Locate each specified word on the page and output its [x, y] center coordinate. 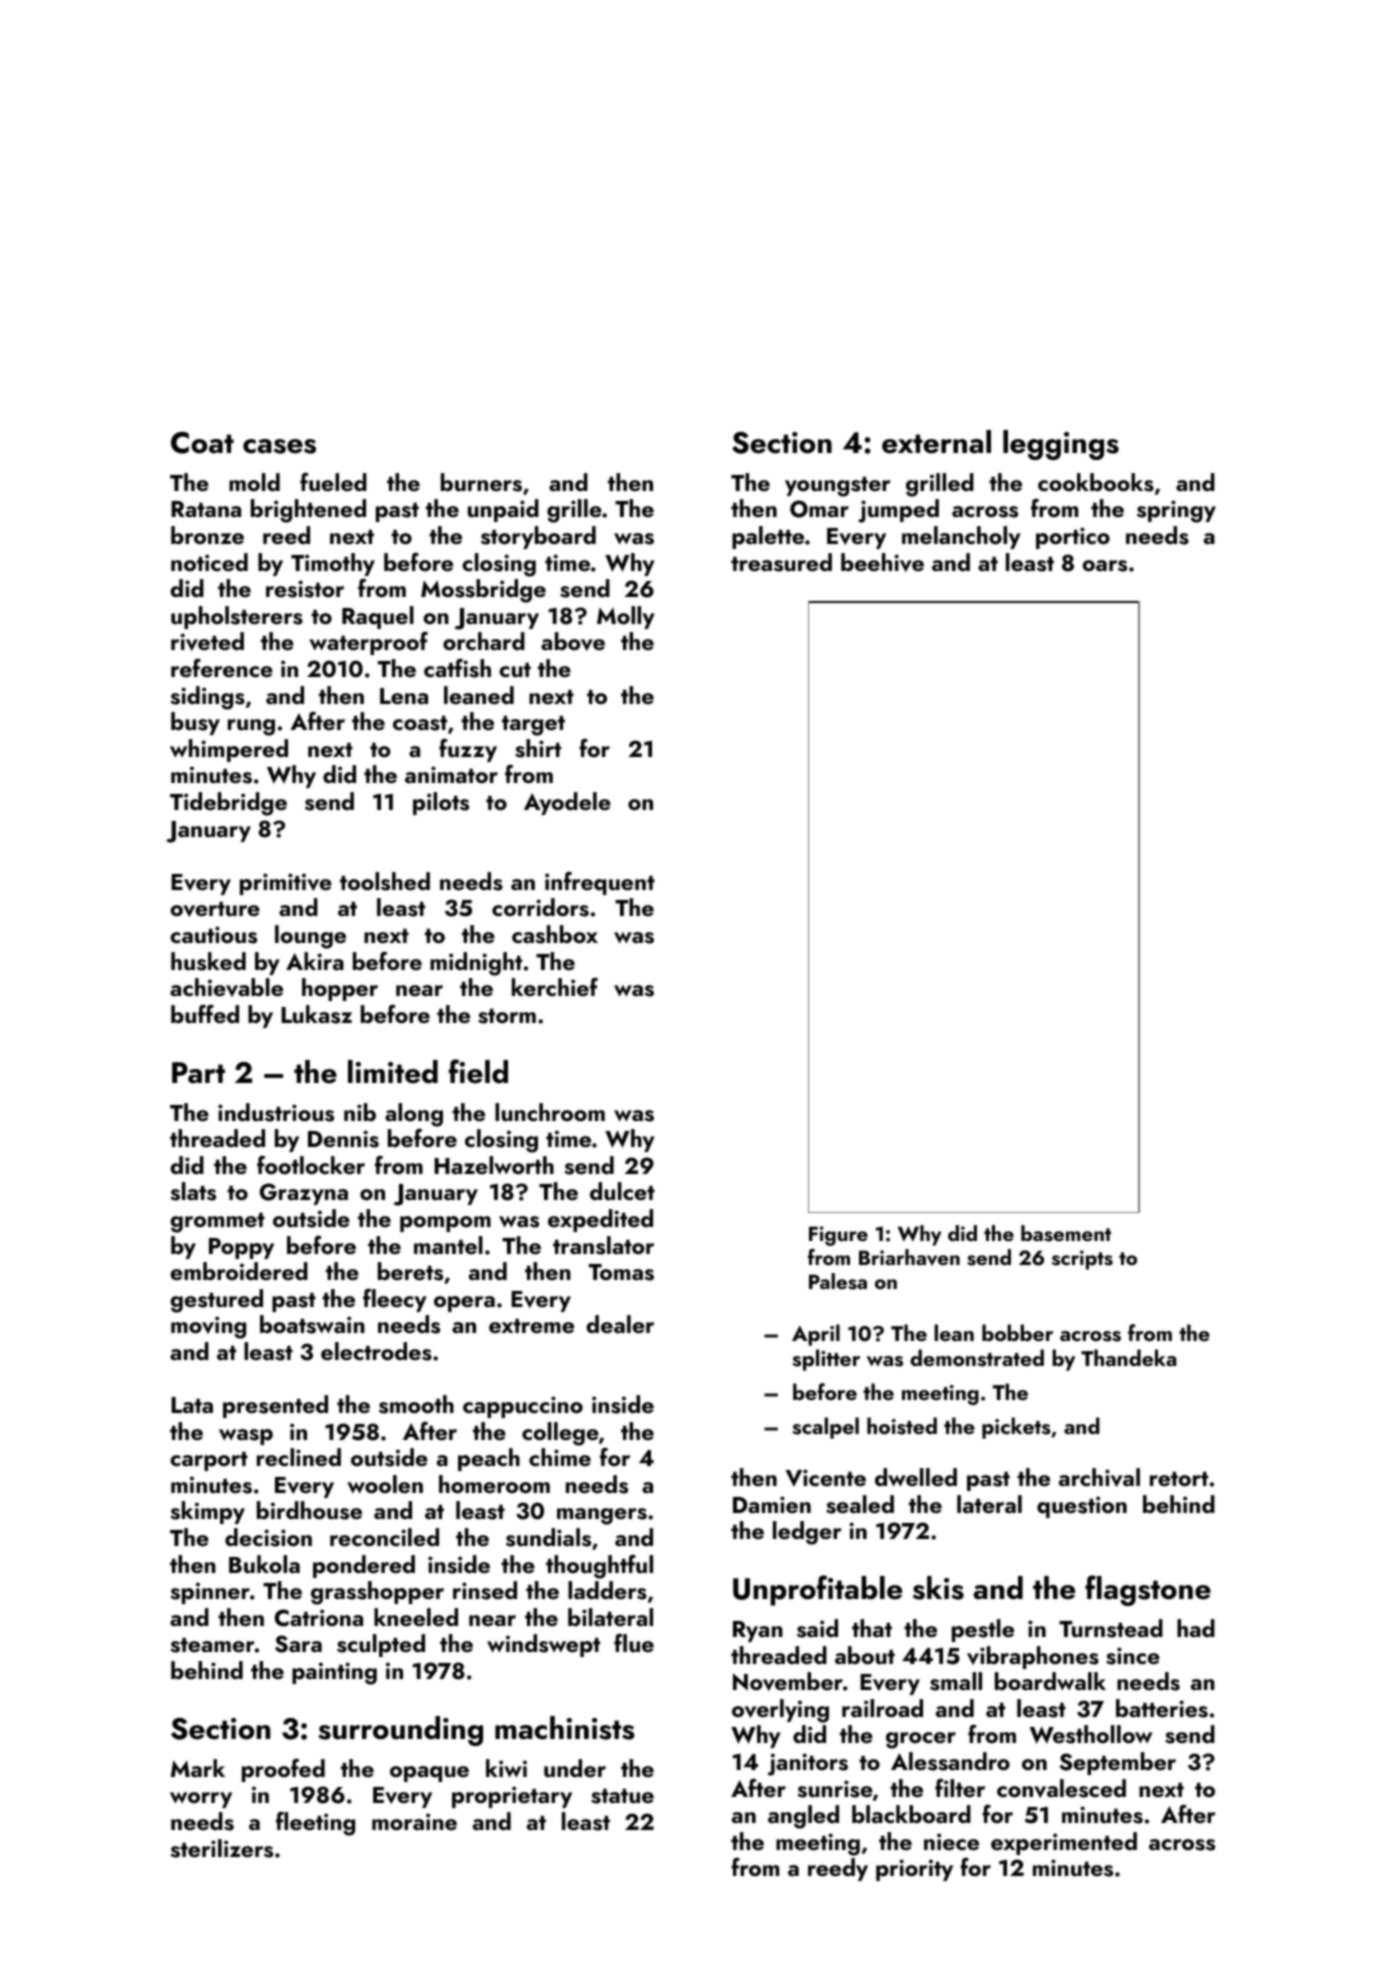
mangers [602, 1516]
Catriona [319, 1618]
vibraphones [1033, 1657]
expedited [600, 1220]
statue [622, 1796]
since [1133, 1656]
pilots [441, 803]
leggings [1061, 445]
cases [279, 446]
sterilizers [221, 1848]
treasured [781, 562]
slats [193, 1191]
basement [1066, 1233]
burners [481, 482]
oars [1104, 566]
